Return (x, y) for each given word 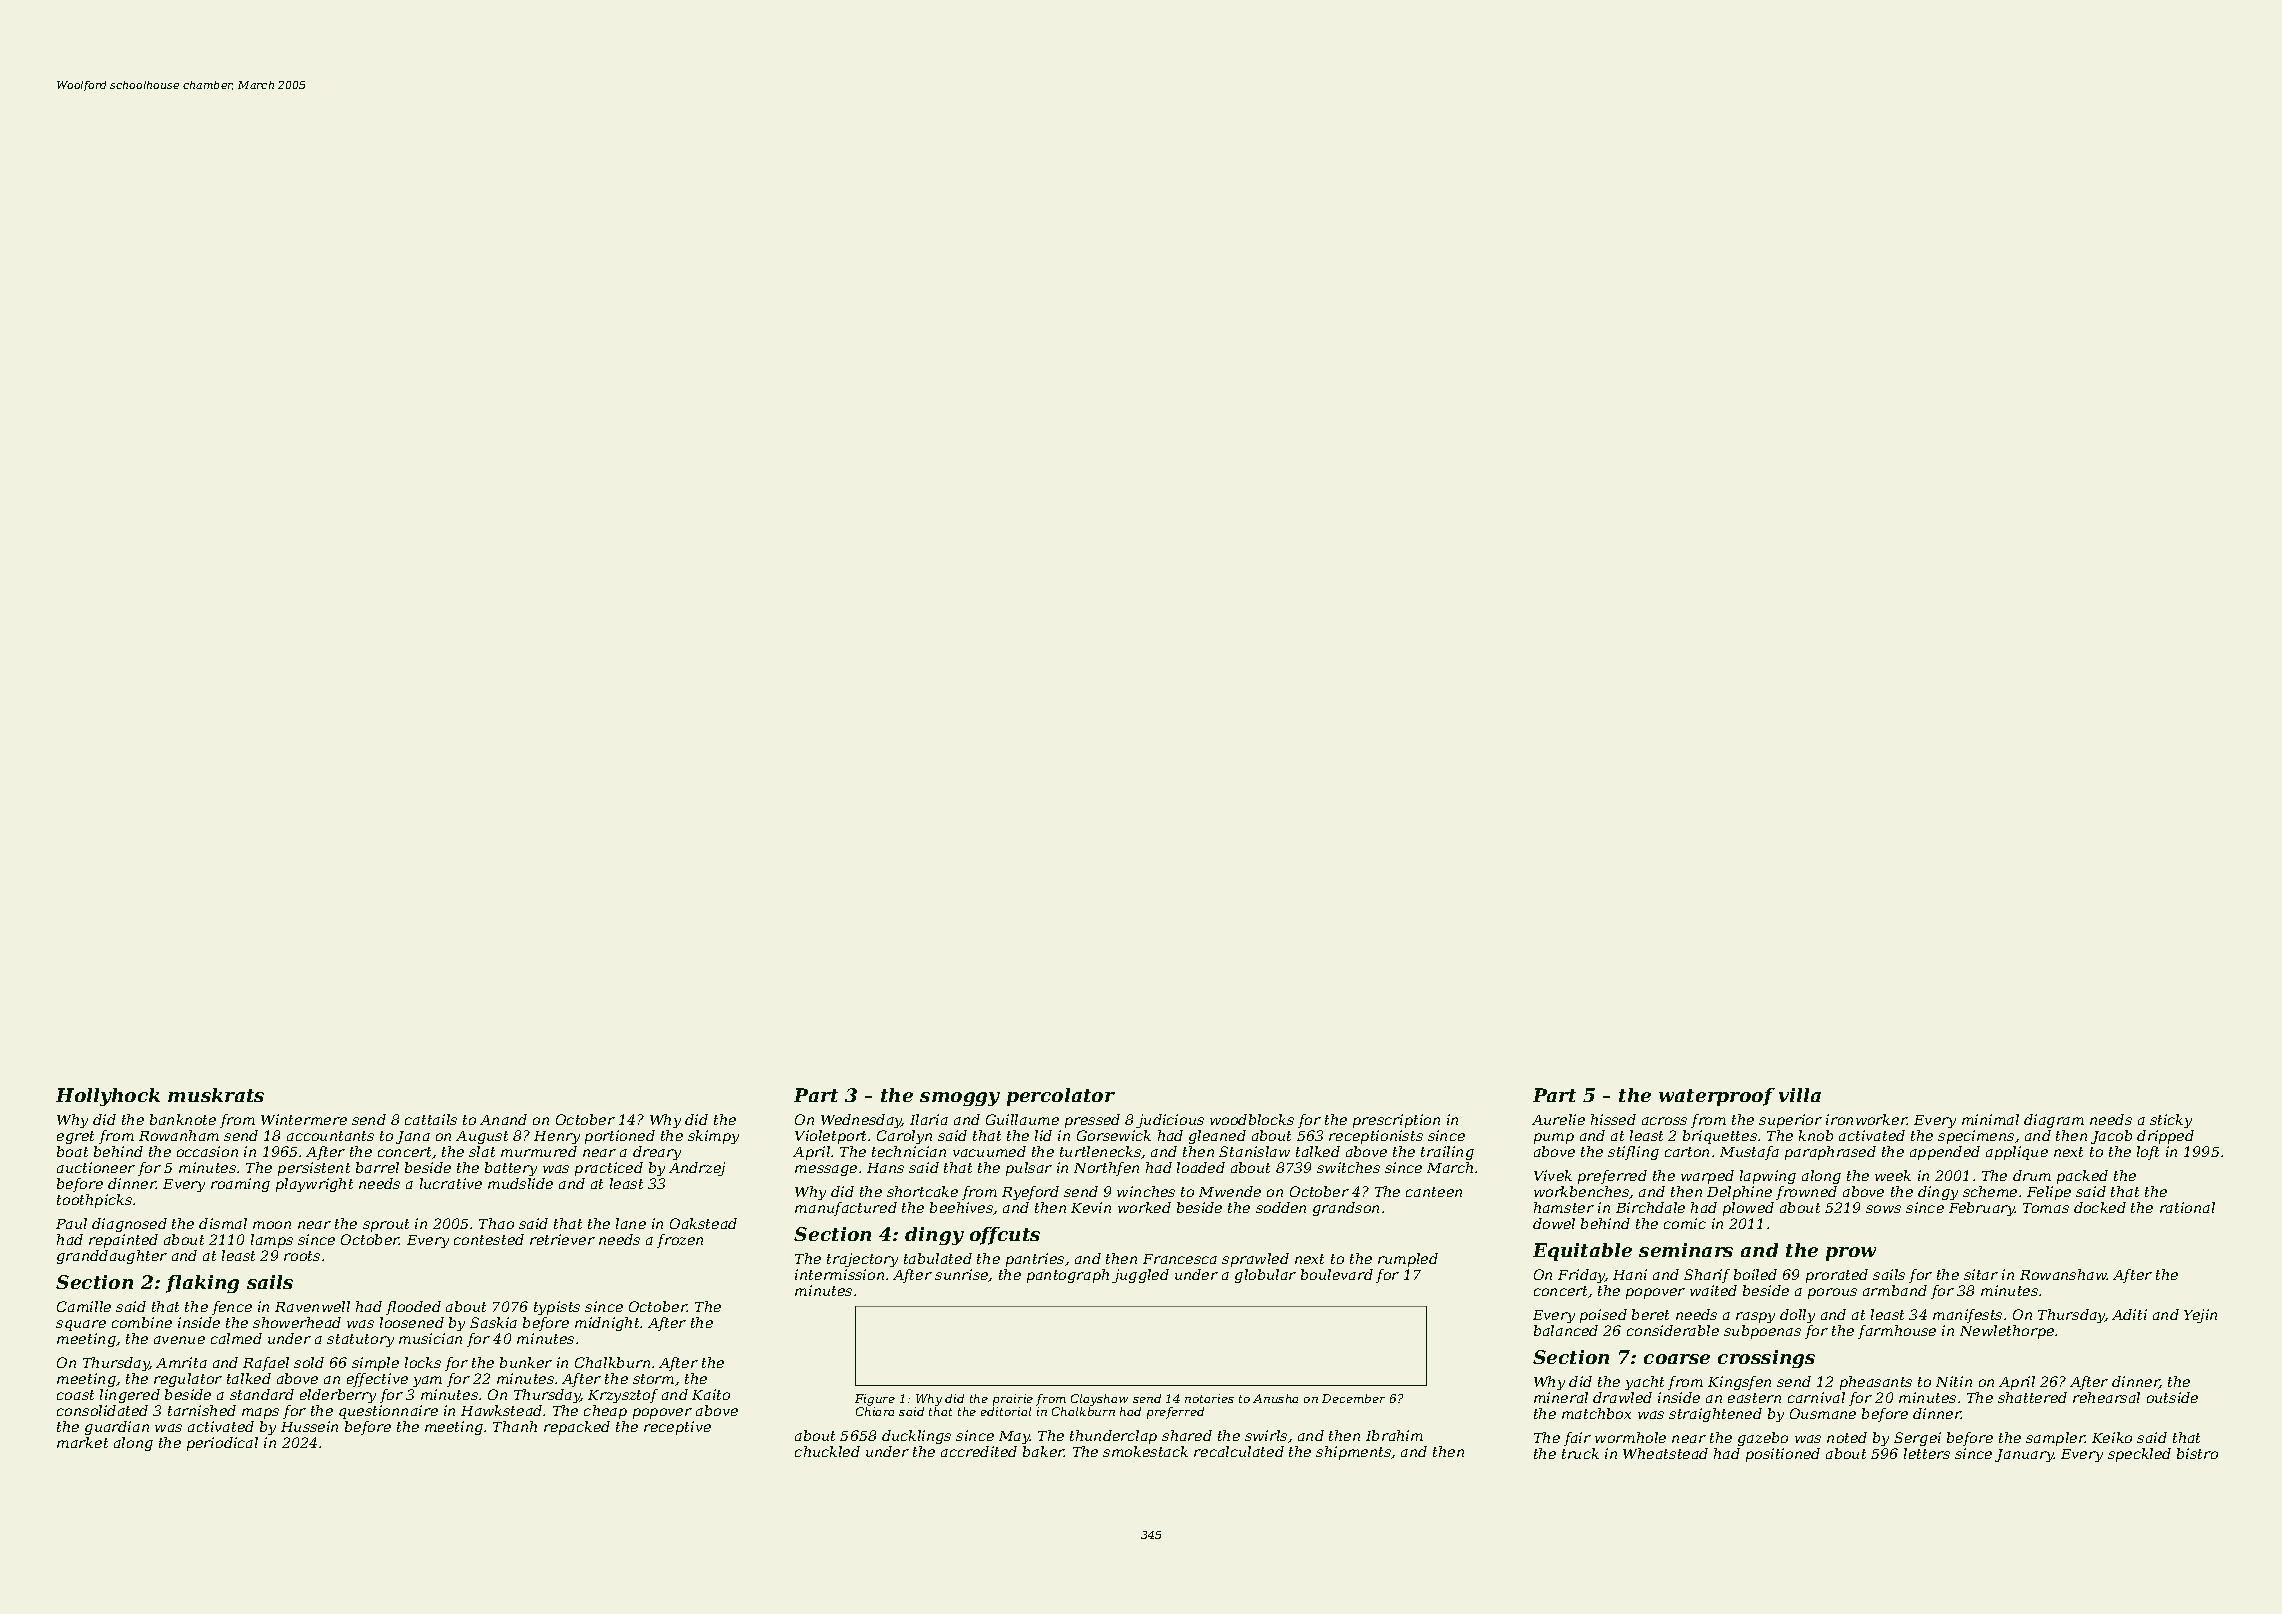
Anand (503, 1119)
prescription (1396, 1121)
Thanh (515, 1426)
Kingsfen (1739, 1383)
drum (2032, 1175)
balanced (1566, 1330)
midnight (608, 1324)
